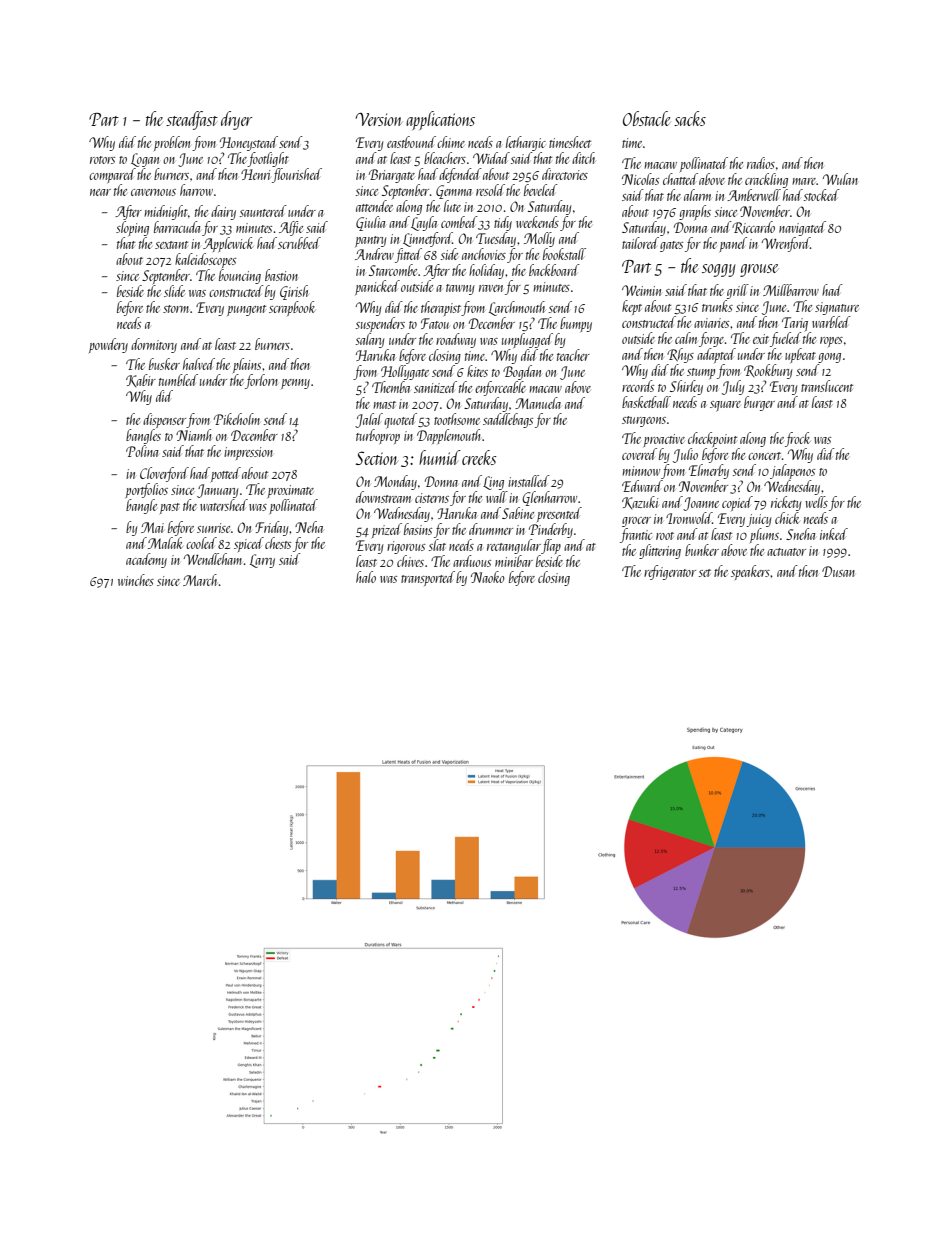 The height and width of the image is (1233, 952). Describe the element at coordinates (831, 322) in the image. I see `warbled` at that location.
